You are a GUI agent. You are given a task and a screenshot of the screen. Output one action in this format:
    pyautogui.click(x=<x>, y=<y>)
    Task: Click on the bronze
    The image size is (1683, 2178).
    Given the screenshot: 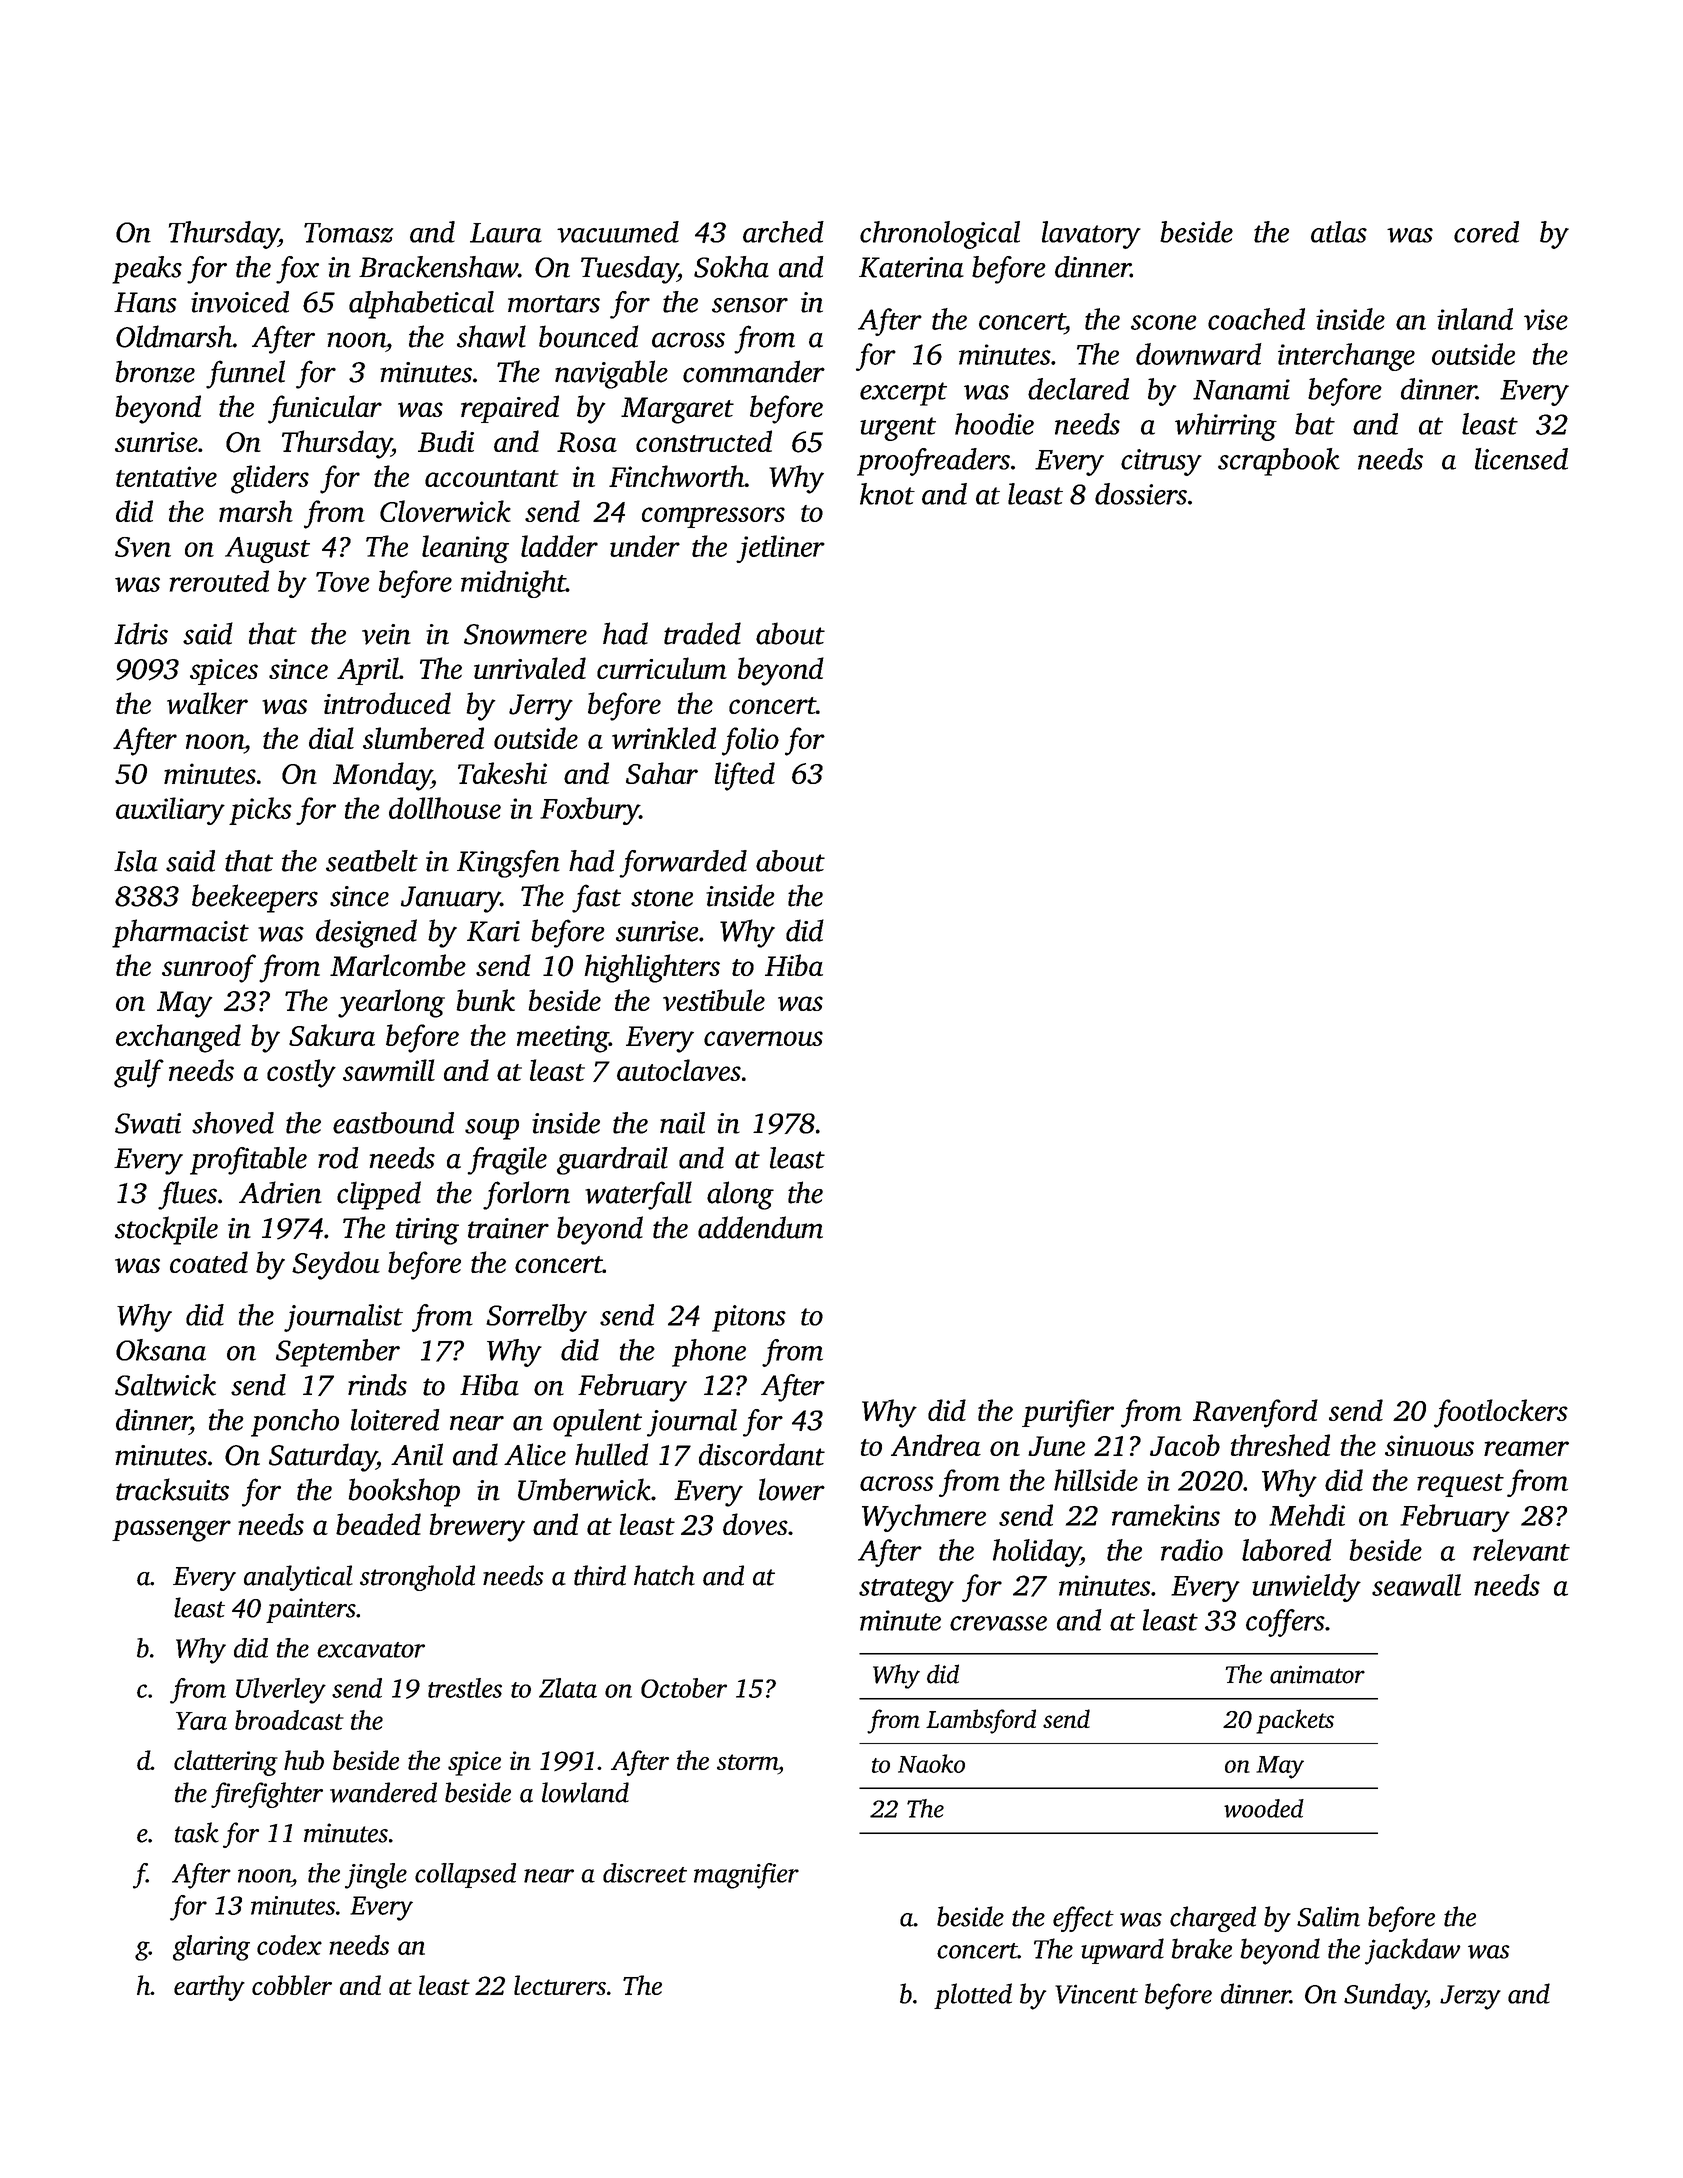 What is the action you would take?
    pyautogui.click(x=155, y=371)
